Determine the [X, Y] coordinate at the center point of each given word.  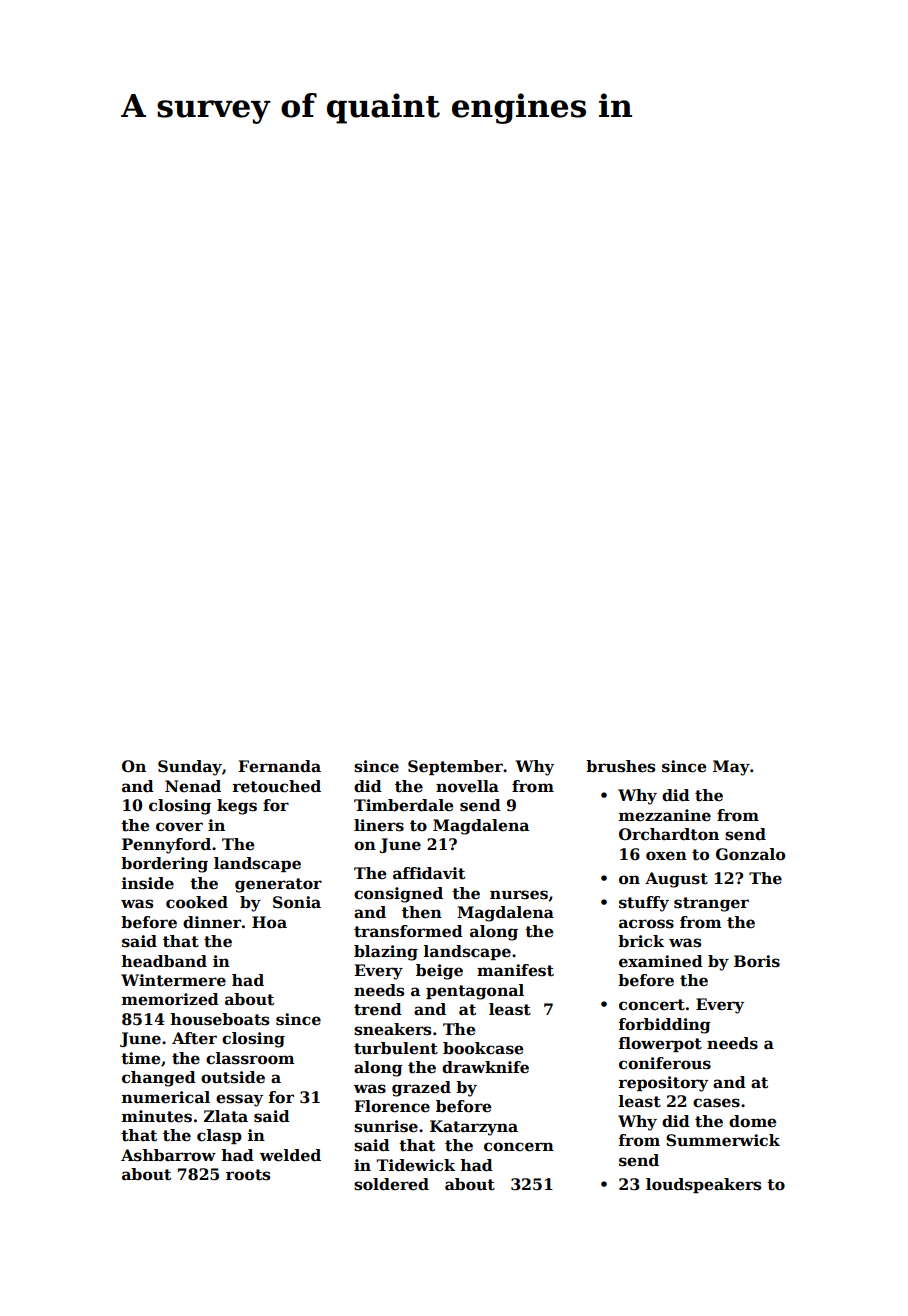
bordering [164, 865]
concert [652, 1005]
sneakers [392, 1029]
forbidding [665, 1026]
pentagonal [475, 992]
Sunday [190, 768]
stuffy [644, 904]
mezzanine [665, 815]
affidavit [429, 873]
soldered [391, 1184]
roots [248, 1175]
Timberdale [404, 805]
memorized [170, 999]
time [141, 1058]
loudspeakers [703, 1185]
